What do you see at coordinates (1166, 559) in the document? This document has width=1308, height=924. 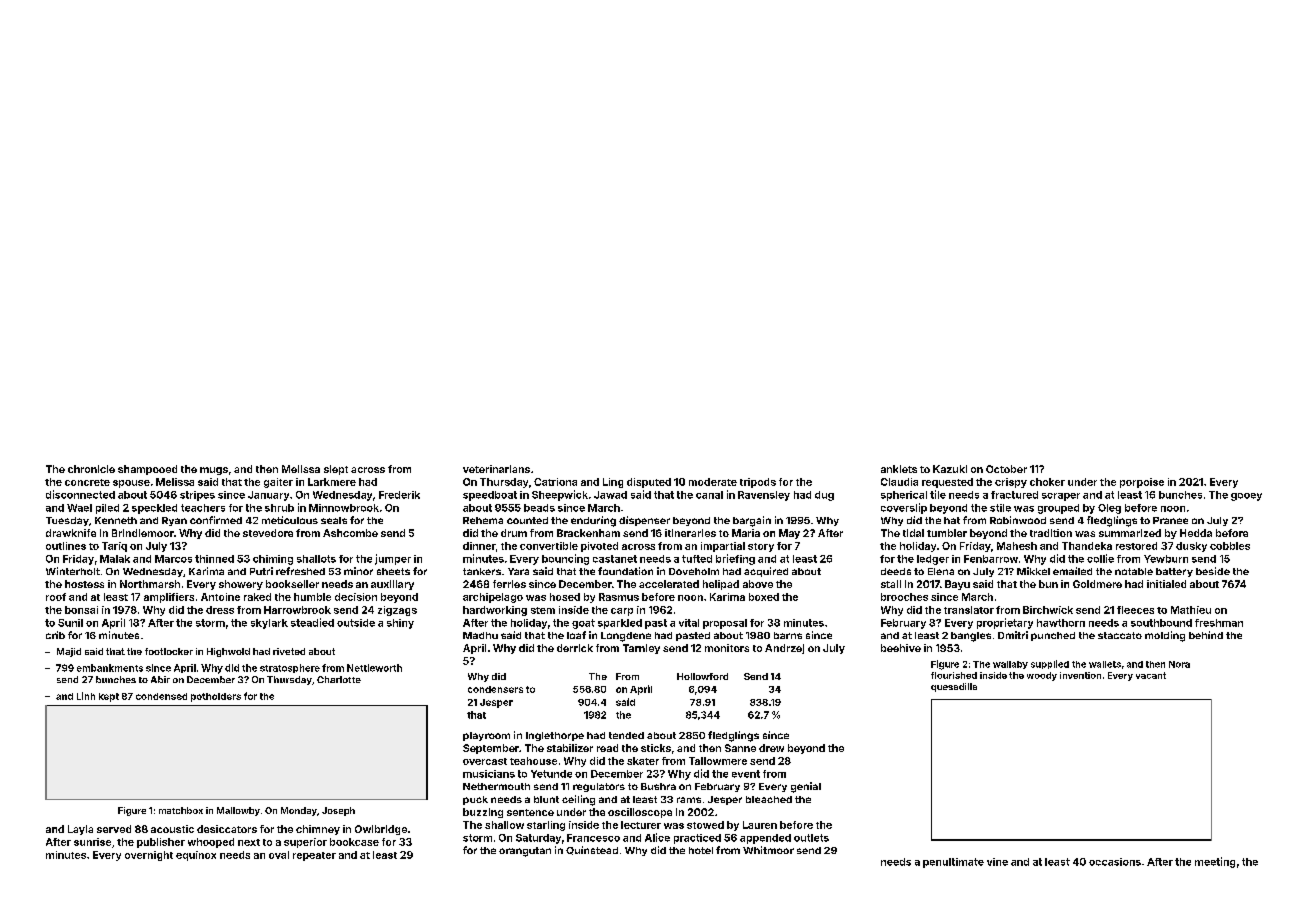 I see `Yewburn` at bounding box center [1166, 559].
